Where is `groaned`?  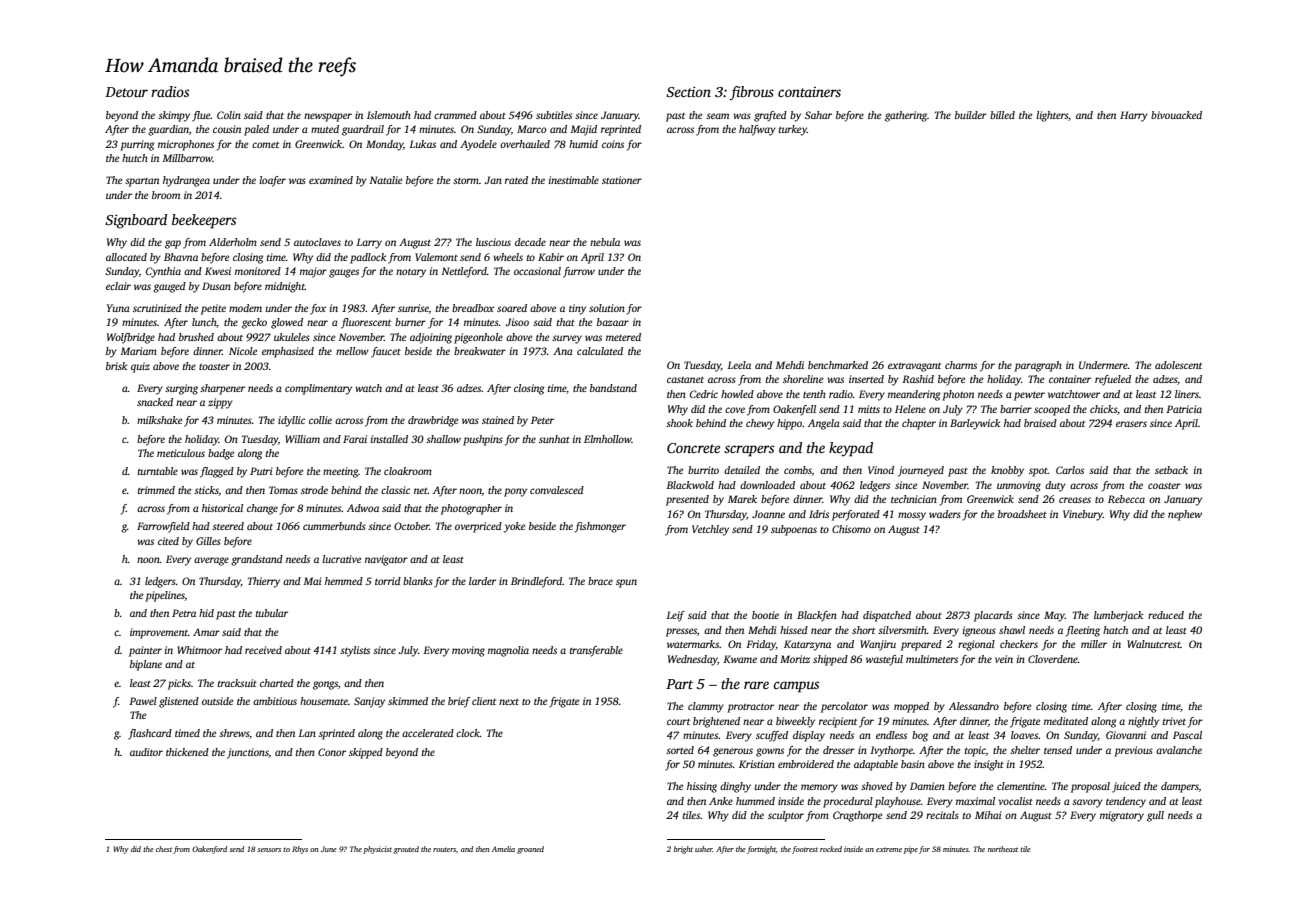
groaned is located at coordinates (530, 850).
